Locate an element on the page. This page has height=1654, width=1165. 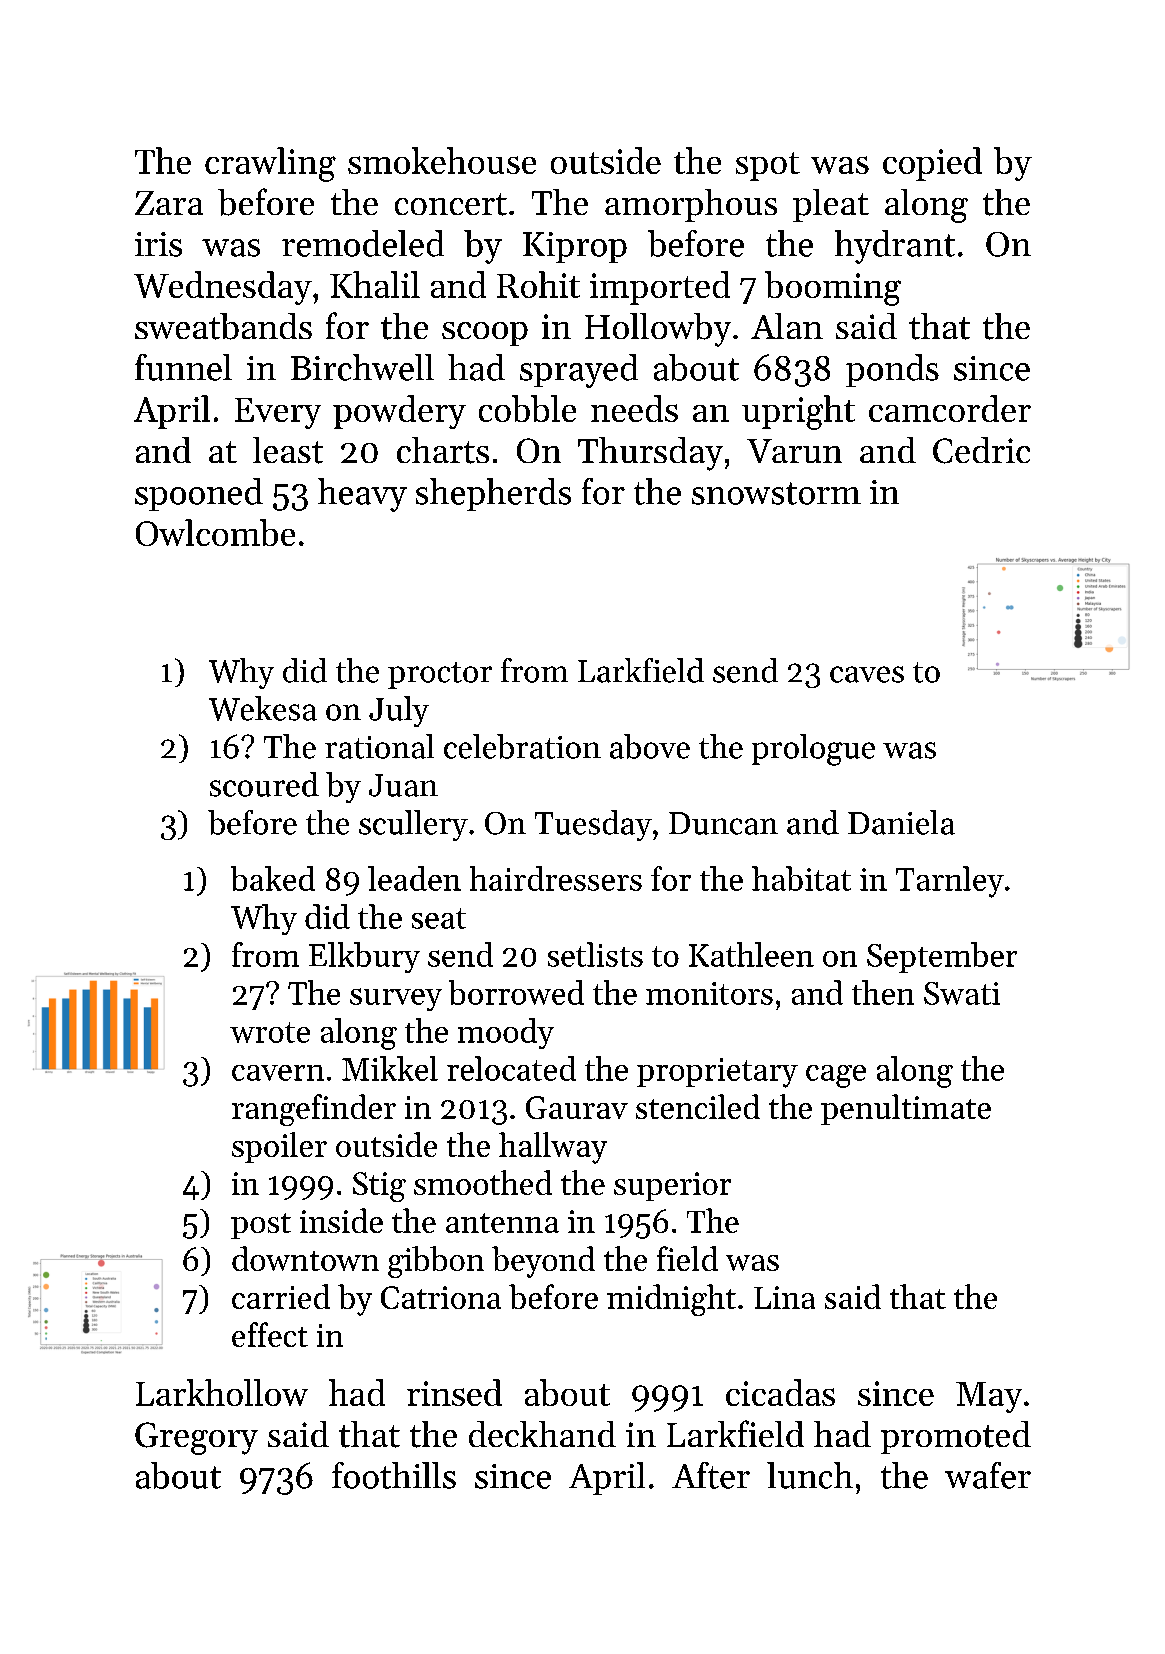
lunch is located at coordinates (810, 1475).
